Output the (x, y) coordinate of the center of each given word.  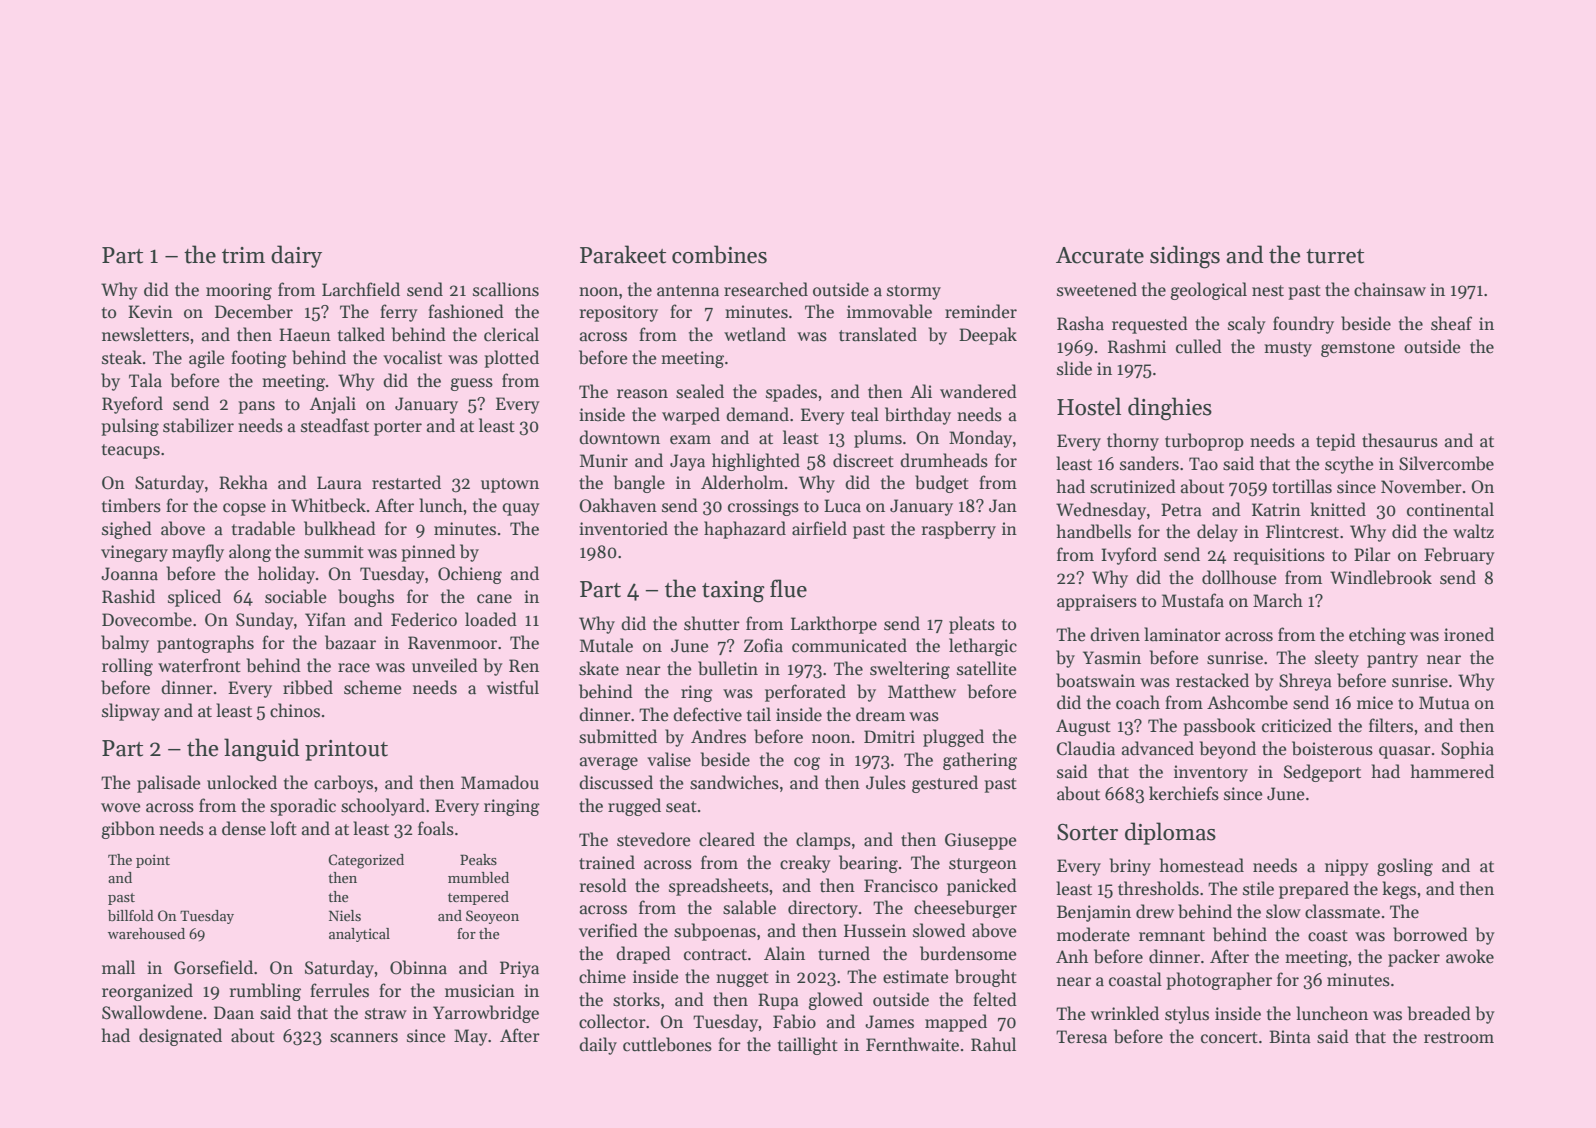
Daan (234, 1013)
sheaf (1451, 323)
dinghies (1170, 409)
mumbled (478, 877)
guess (471, 384)
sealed (700, 391)
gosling (1405, 867)
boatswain (1095, 680)
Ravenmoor (452, 643)
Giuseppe (981, 841)
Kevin (150, 312)
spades (791, 393)
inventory (1211, 773)
